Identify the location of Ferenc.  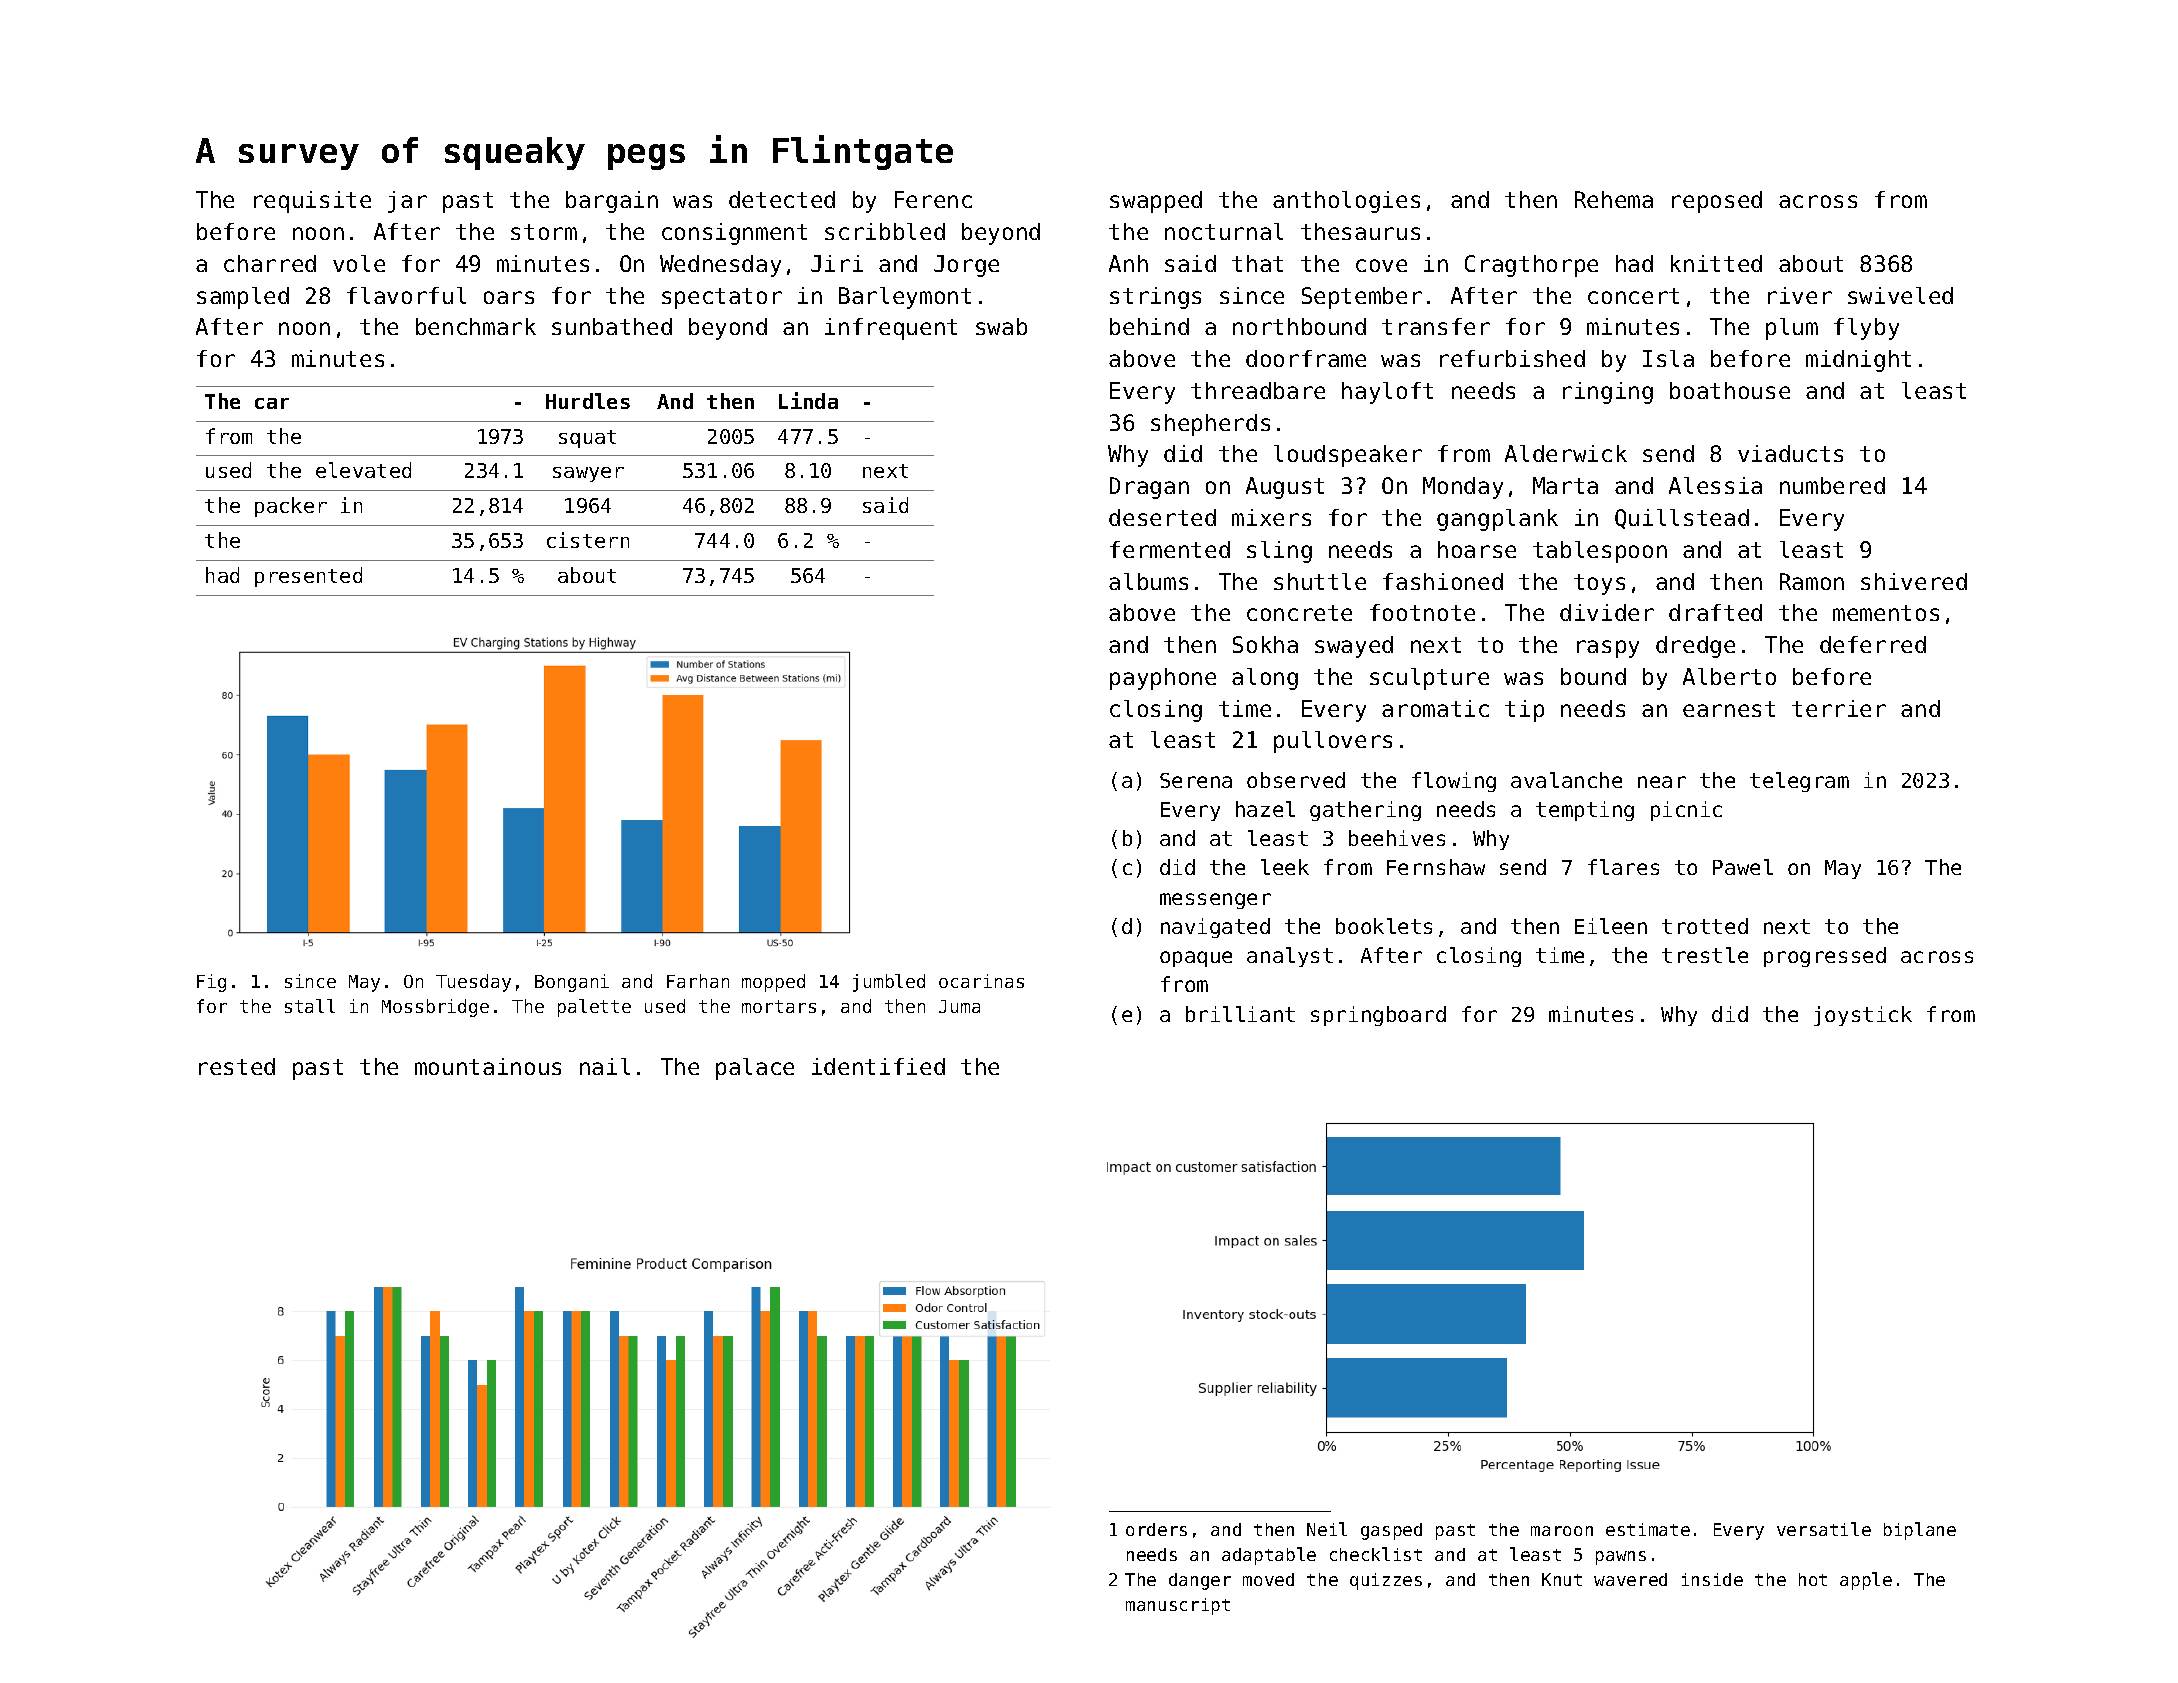
(933, 199).
